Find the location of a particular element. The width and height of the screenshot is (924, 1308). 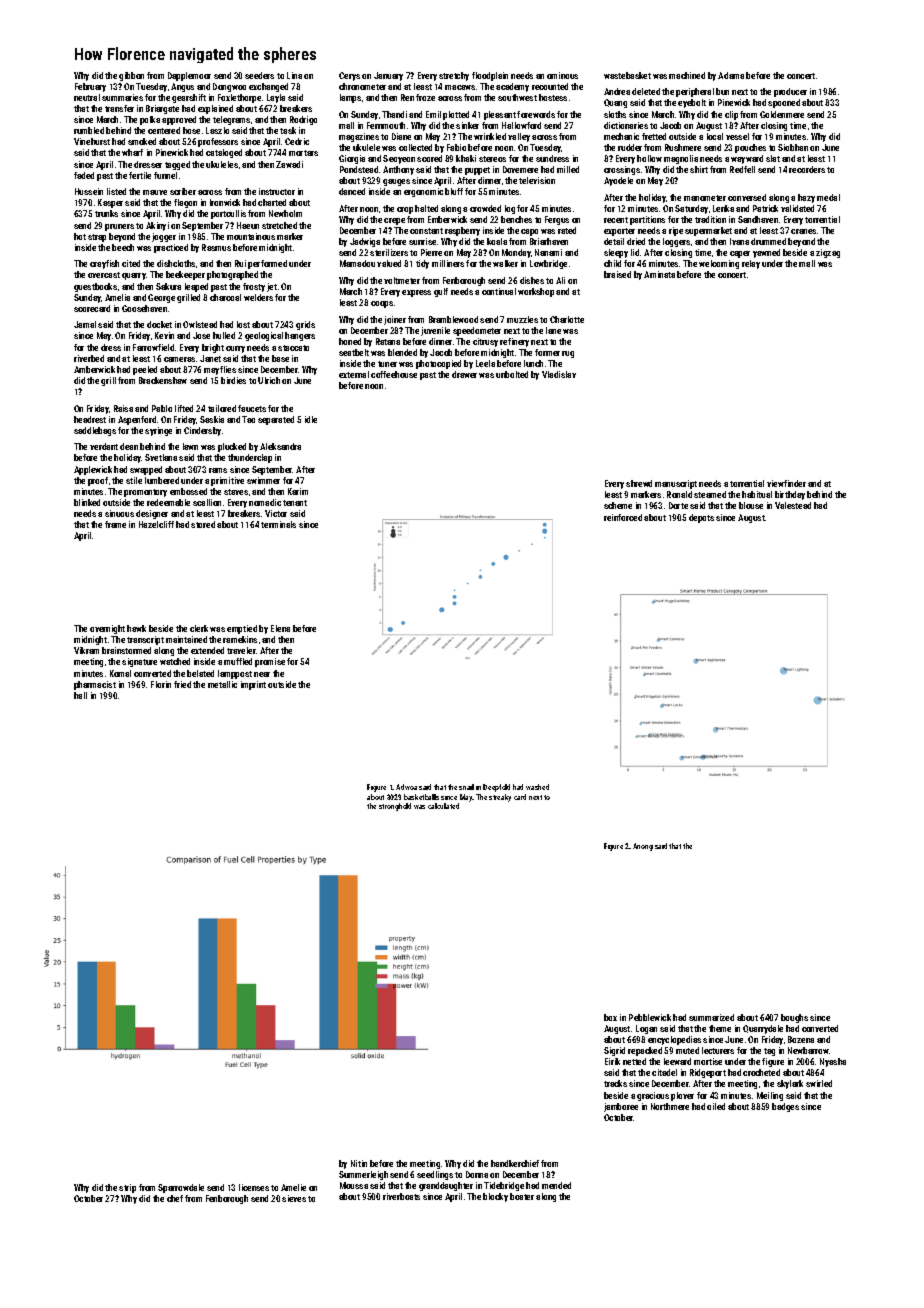

chef is located at coordinates (175, 1198).
